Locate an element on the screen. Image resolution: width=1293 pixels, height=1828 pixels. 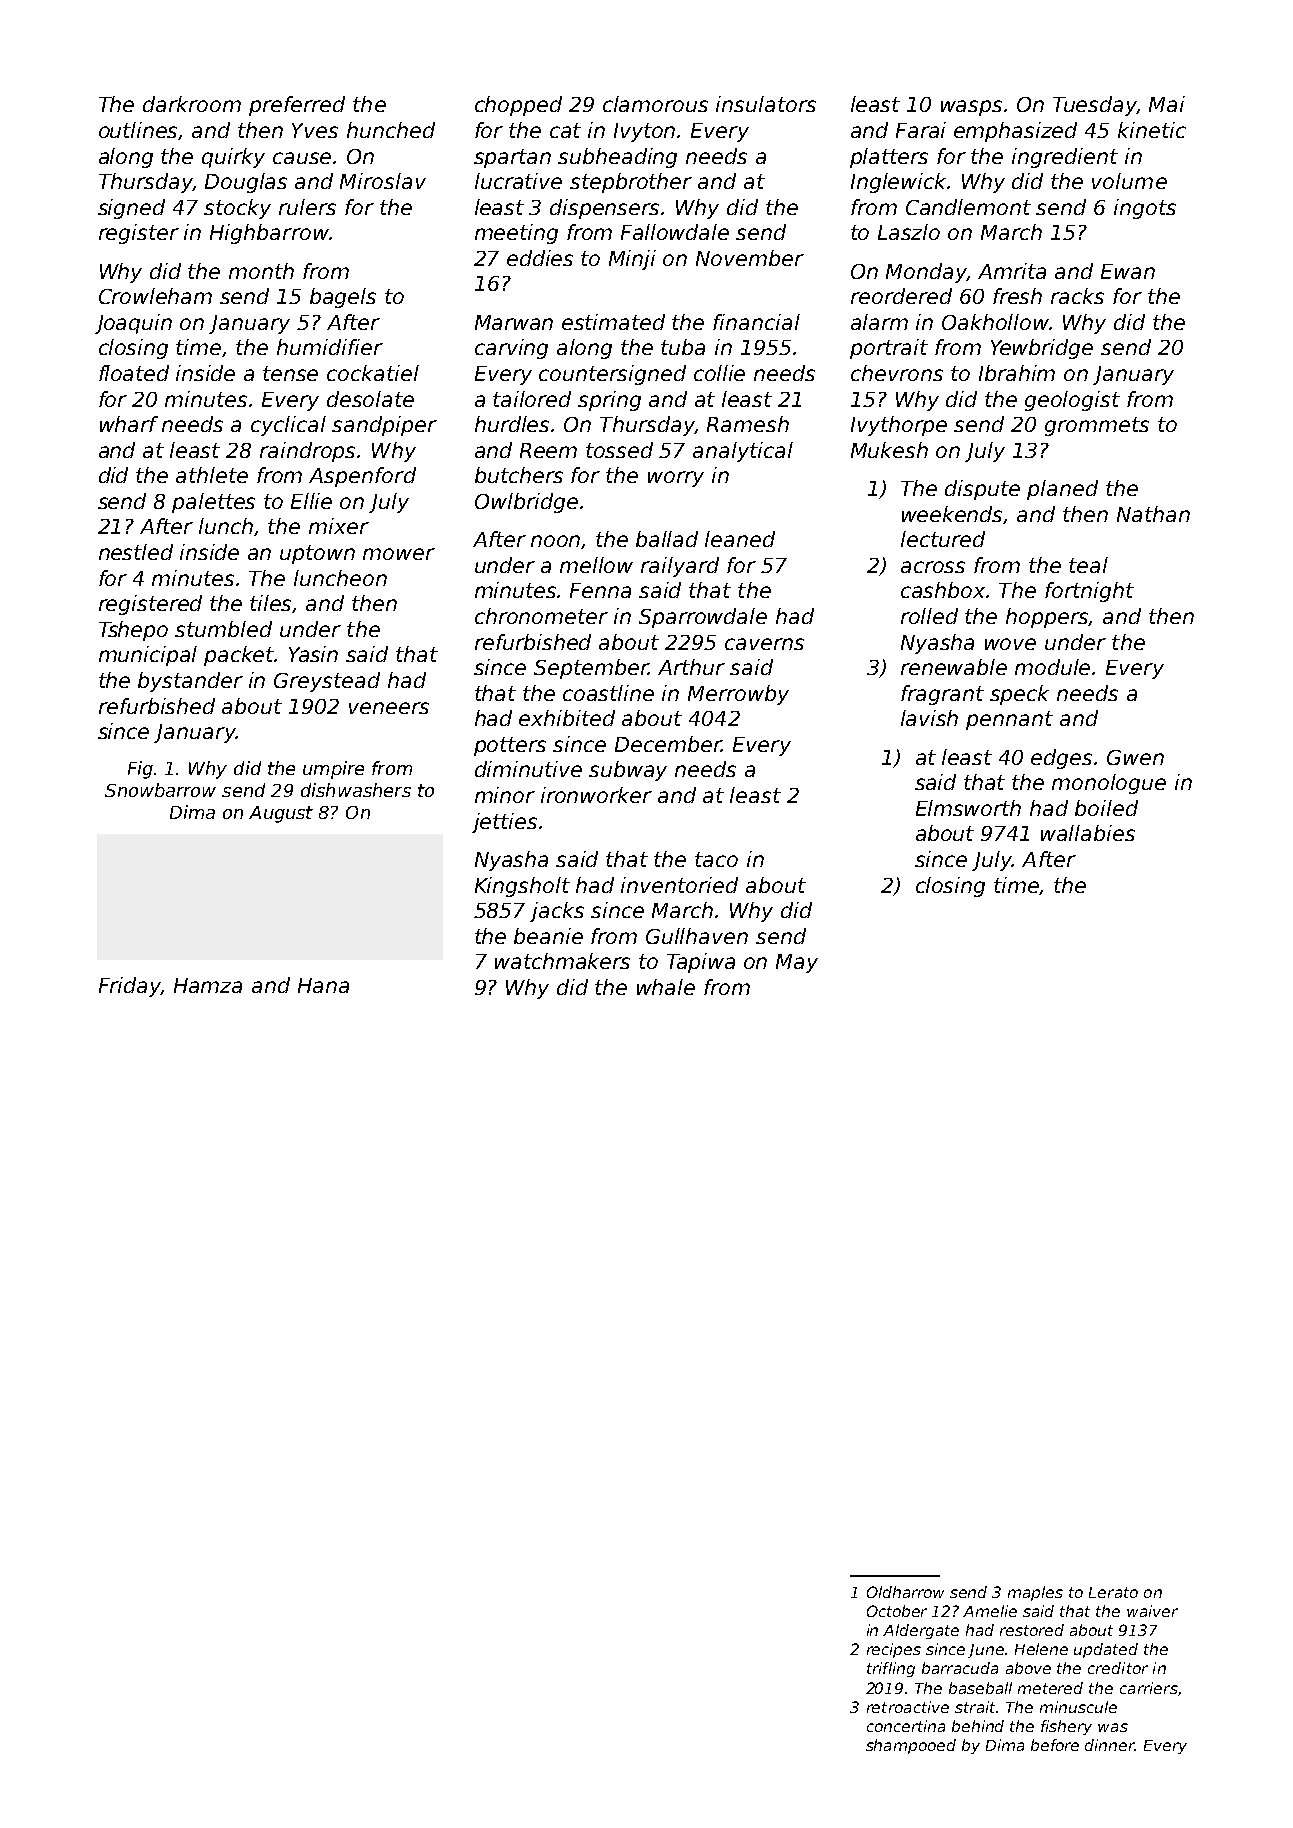
watchmakers is located at coordinates (562, 961).
